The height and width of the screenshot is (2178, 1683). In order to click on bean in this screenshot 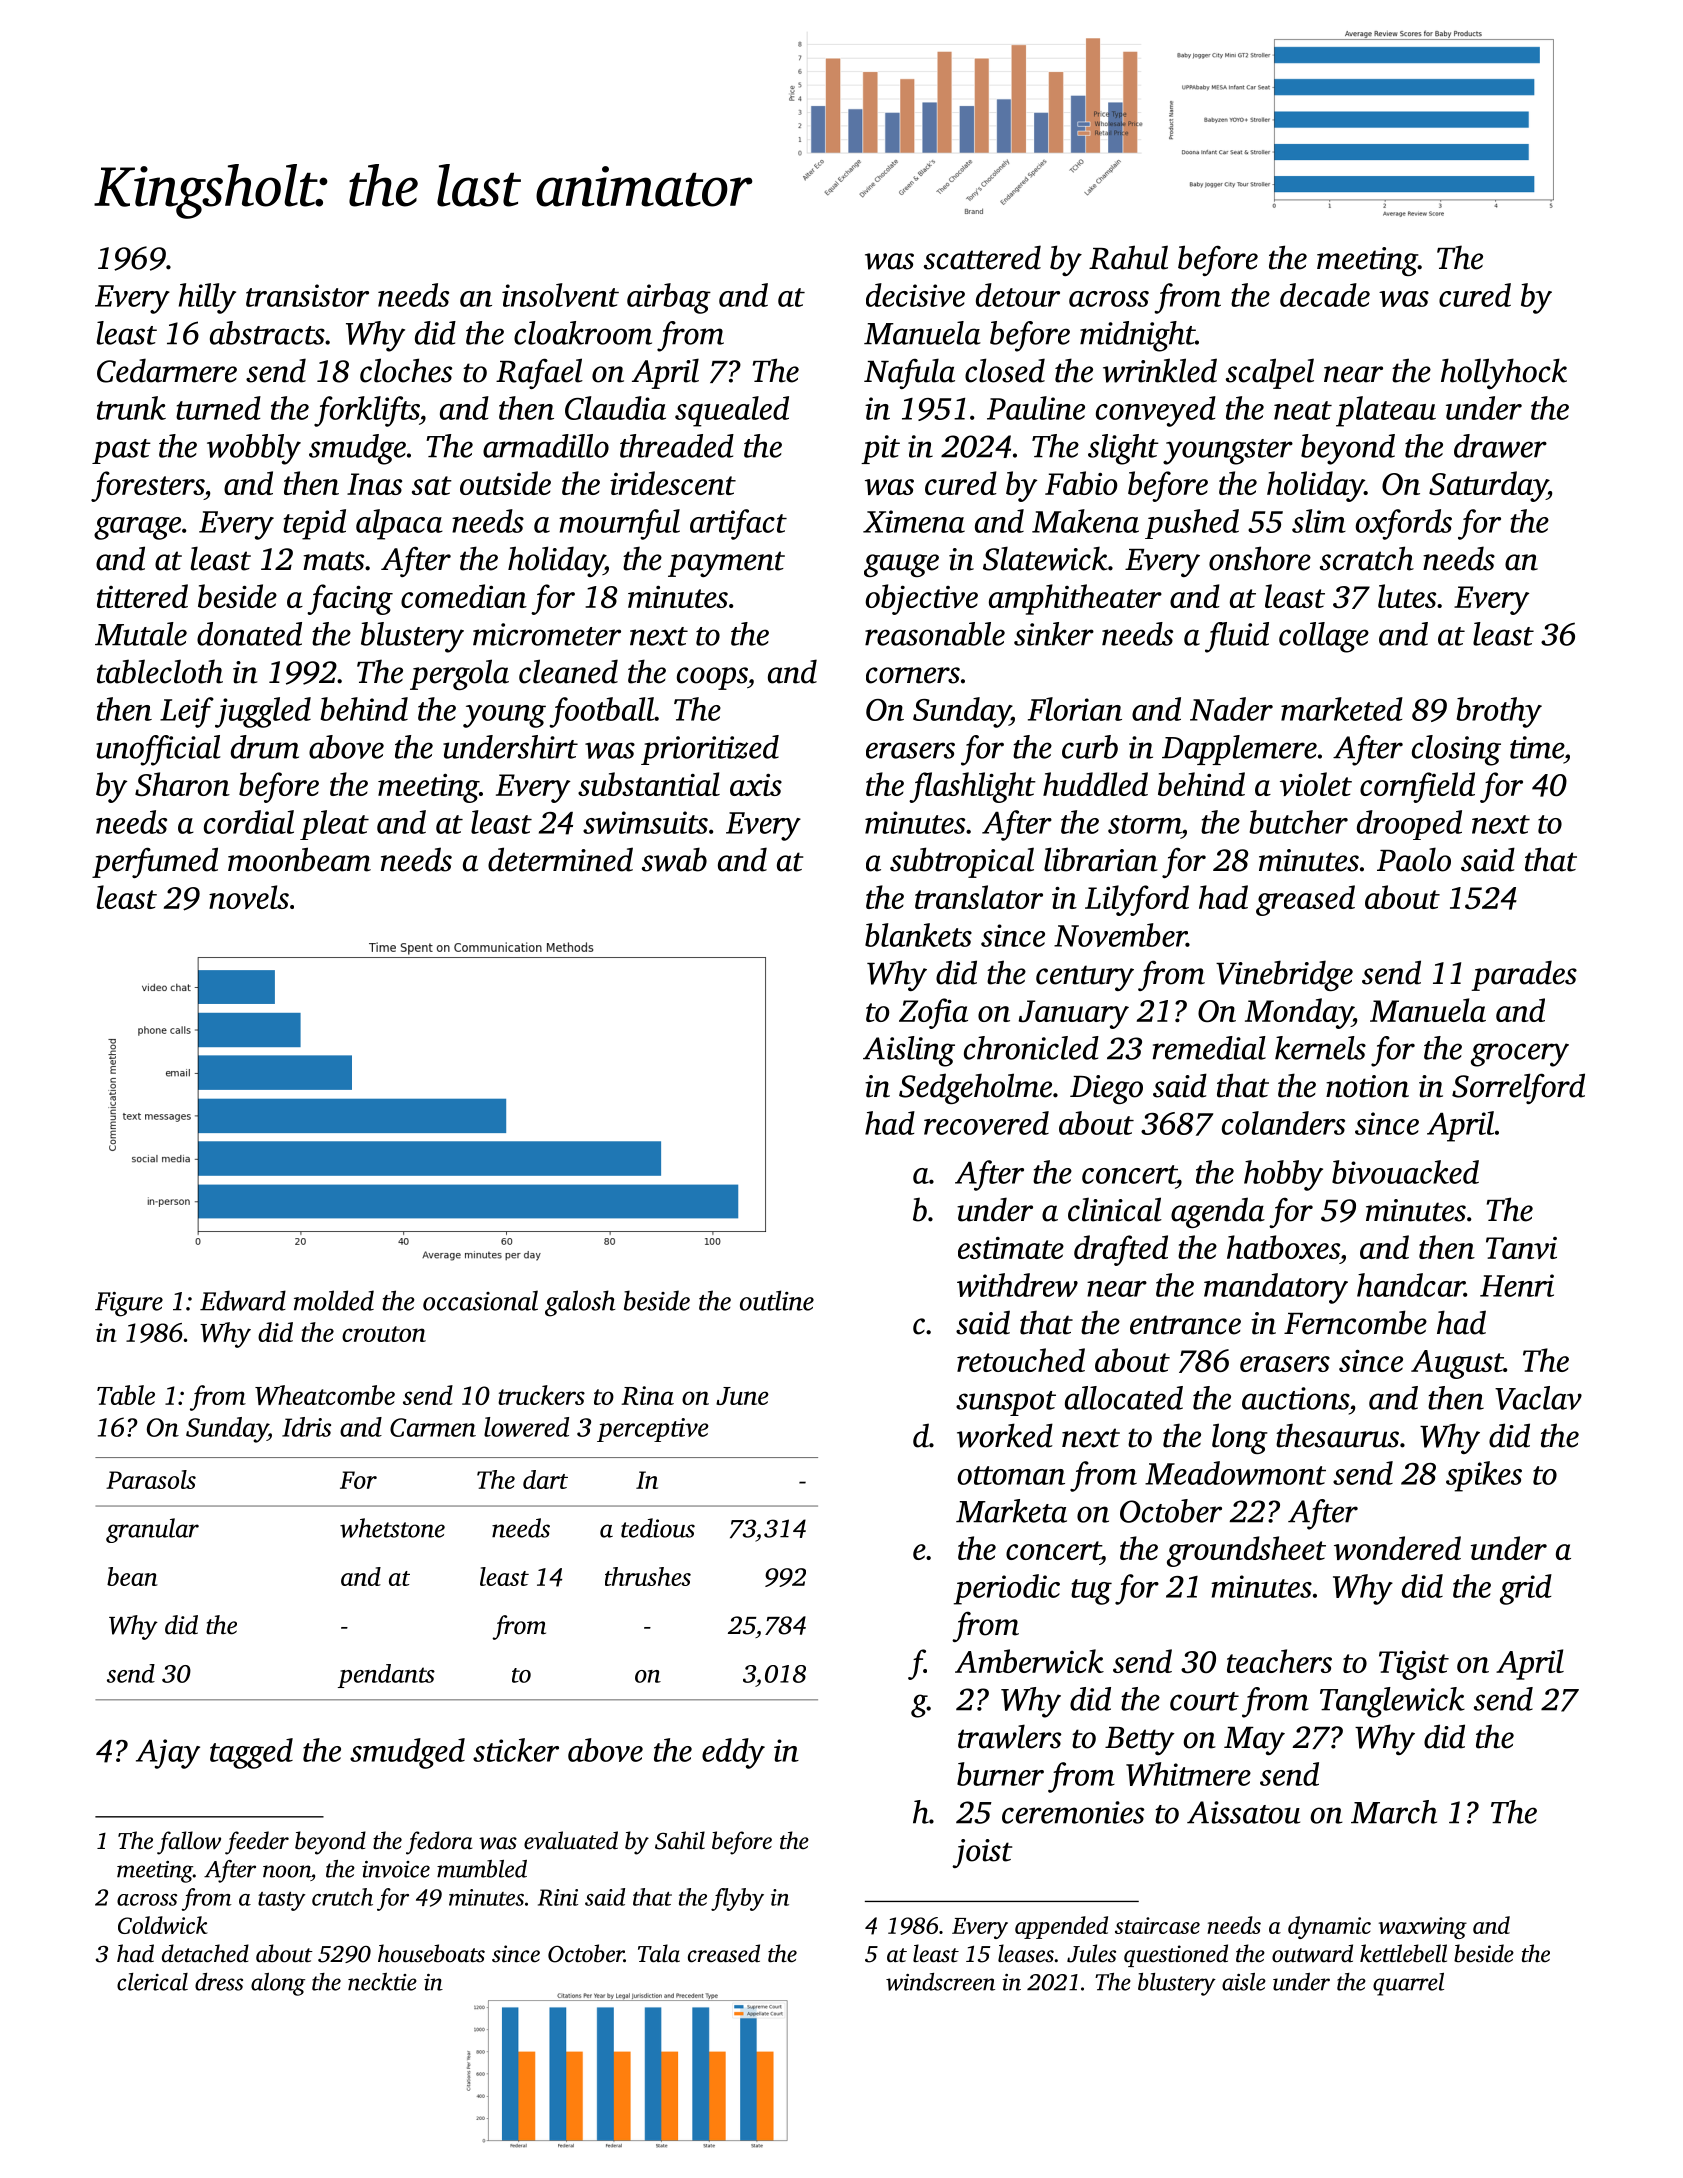, I will do `click(132, 1576)`.
